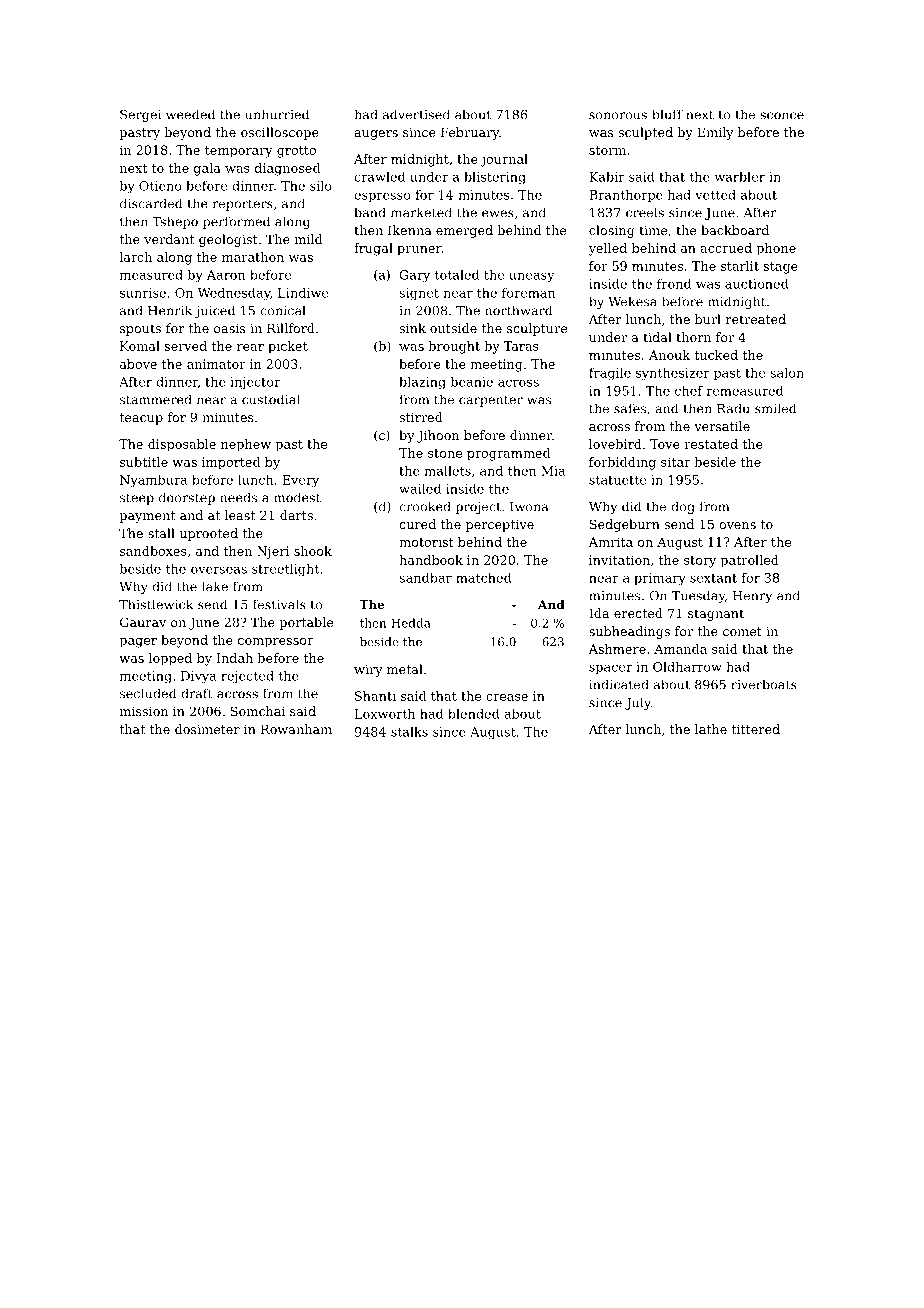 This screenshot has height=1308, width=924. I want to click on diagnosed, so click(287, 169).
